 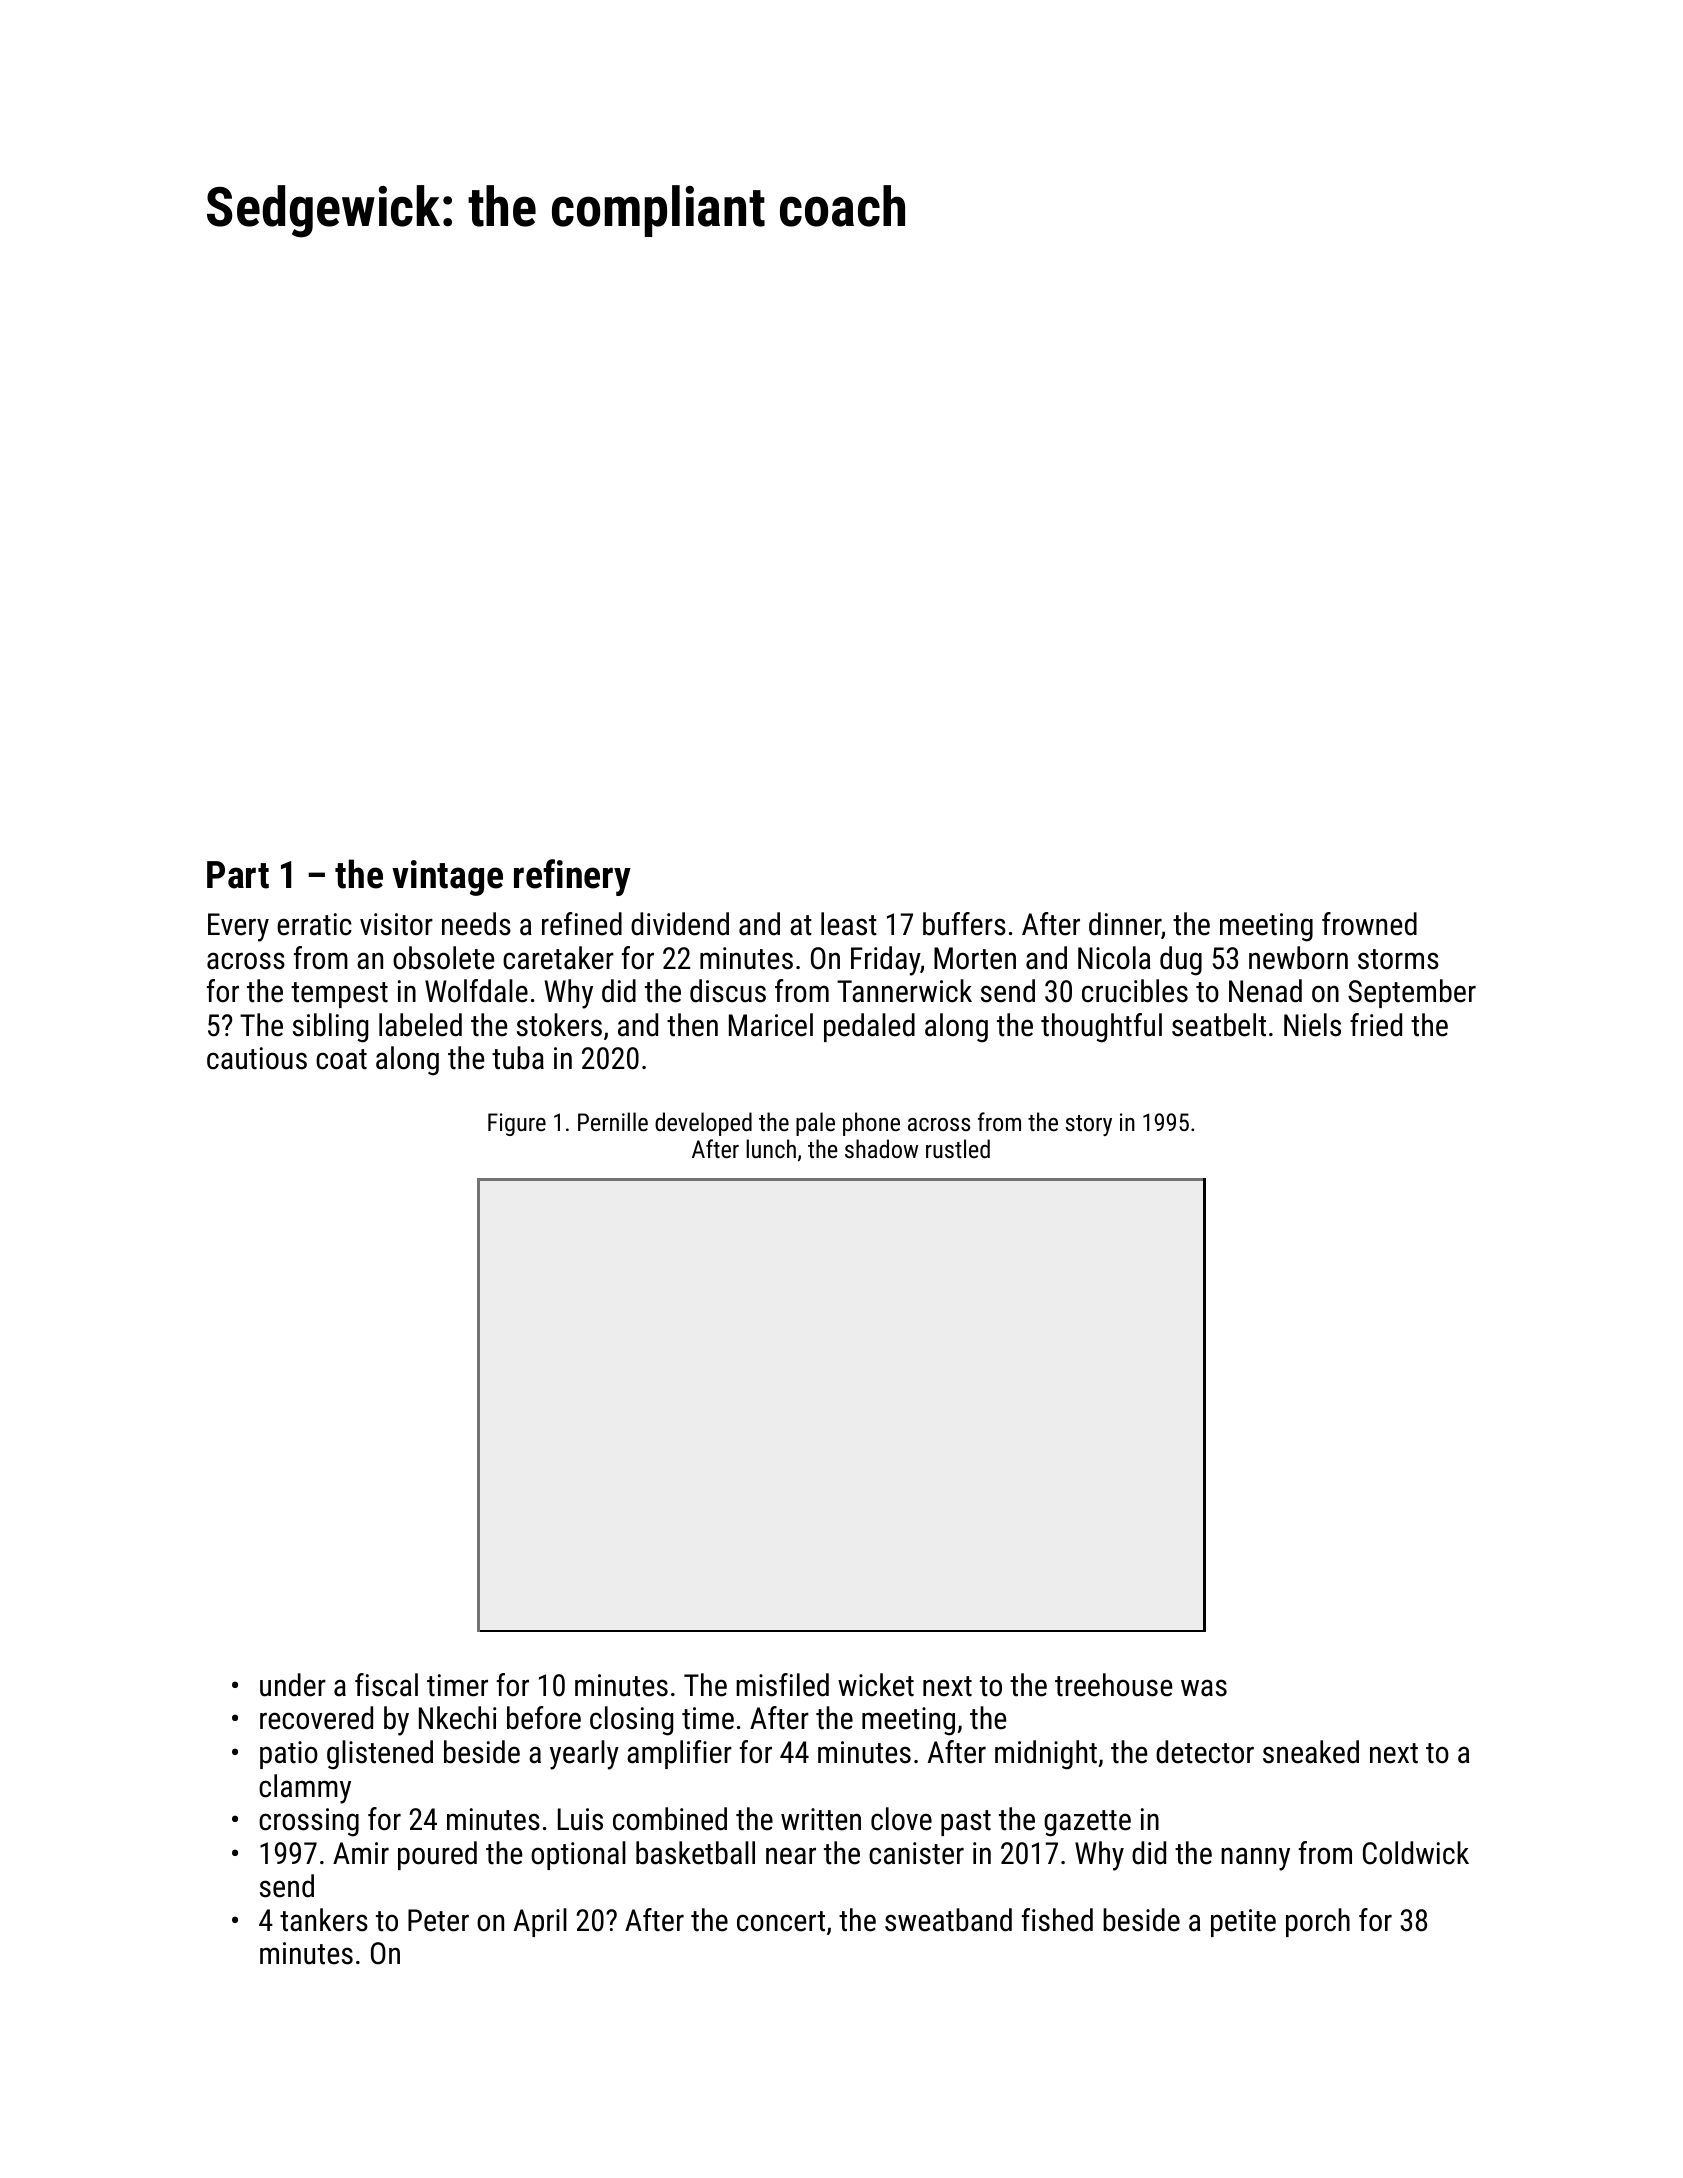 I want to click on Maricel, so click(x=771, y=1025).
